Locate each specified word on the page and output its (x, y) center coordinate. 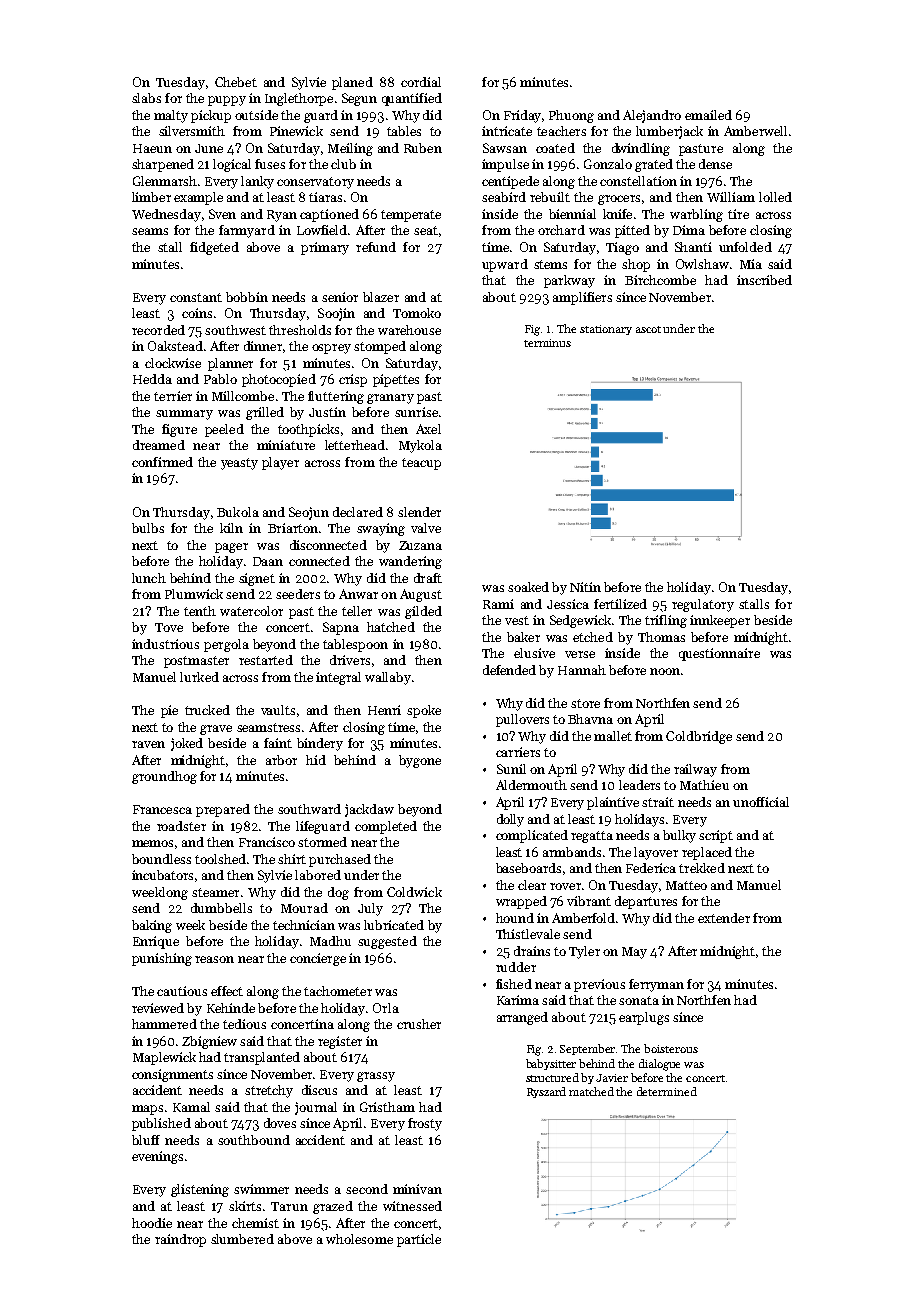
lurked (199, 677)
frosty (425, 1124)
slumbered (242, 1239)
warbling (696, 215)
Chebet (236, 82)
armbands (572, 852)
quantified (412, 99)
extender (724, 918)
